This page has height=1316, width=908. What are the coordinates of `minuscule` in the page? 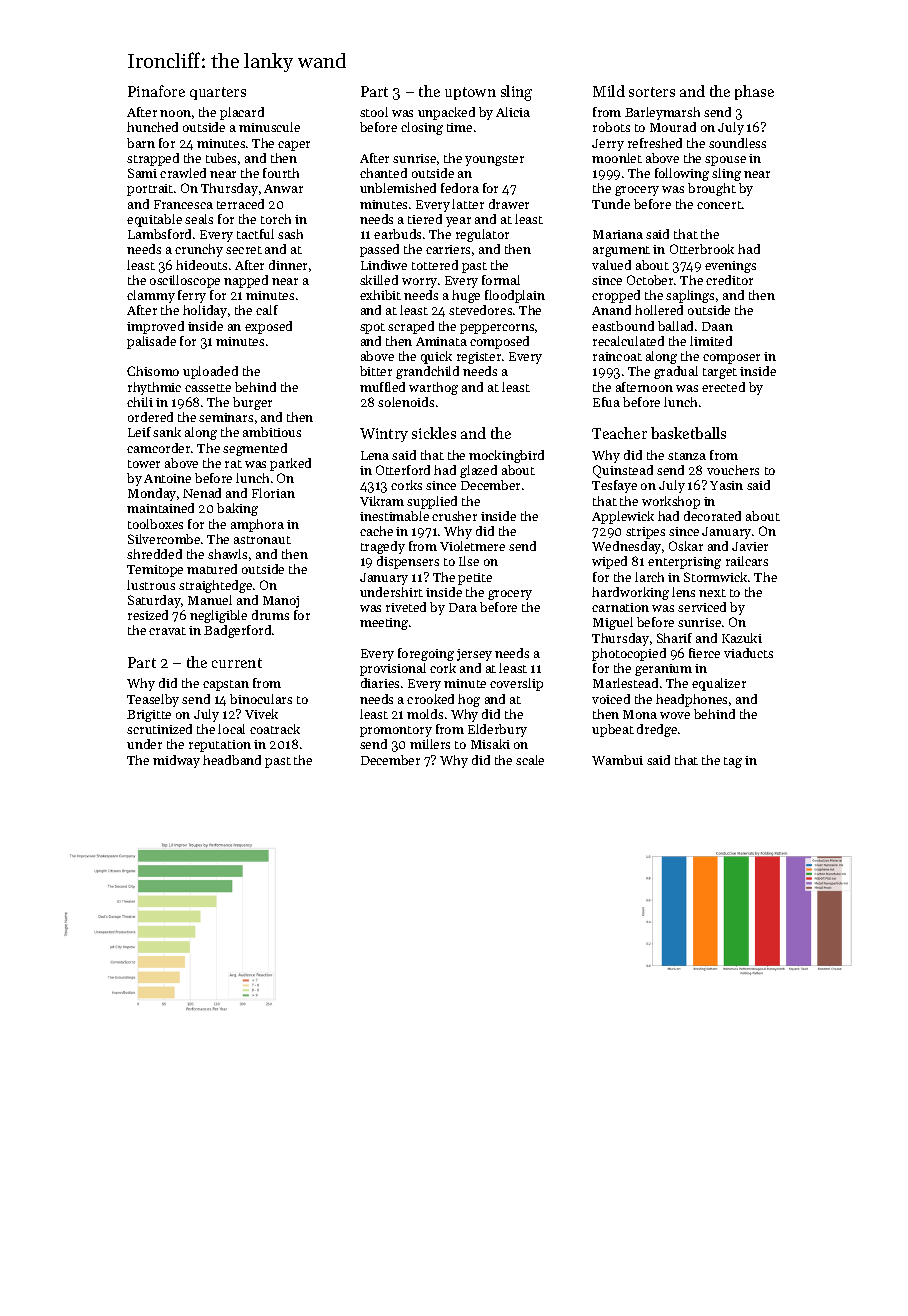 It's located at (269, 127).
